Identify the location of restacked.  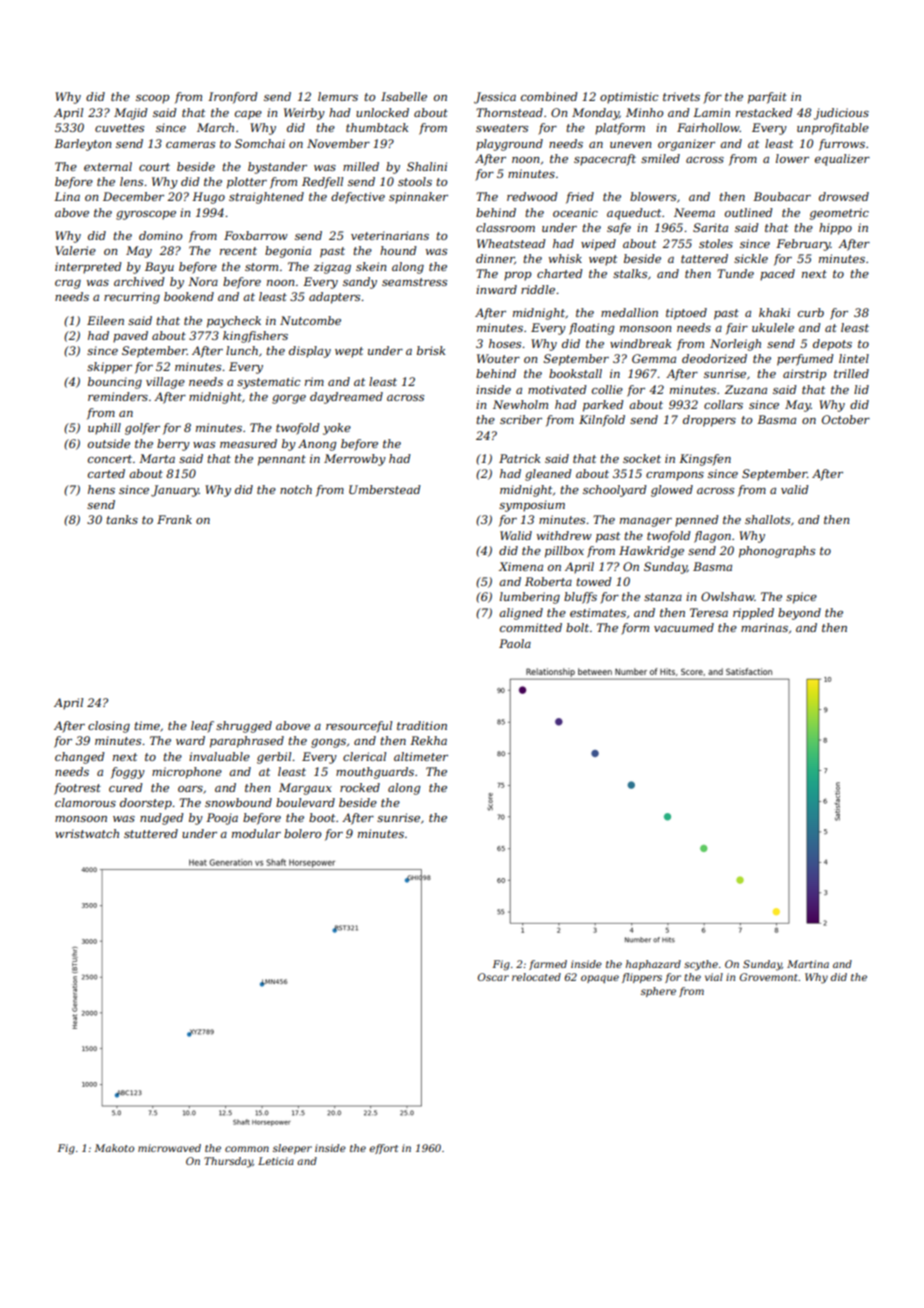
(764, 112).
